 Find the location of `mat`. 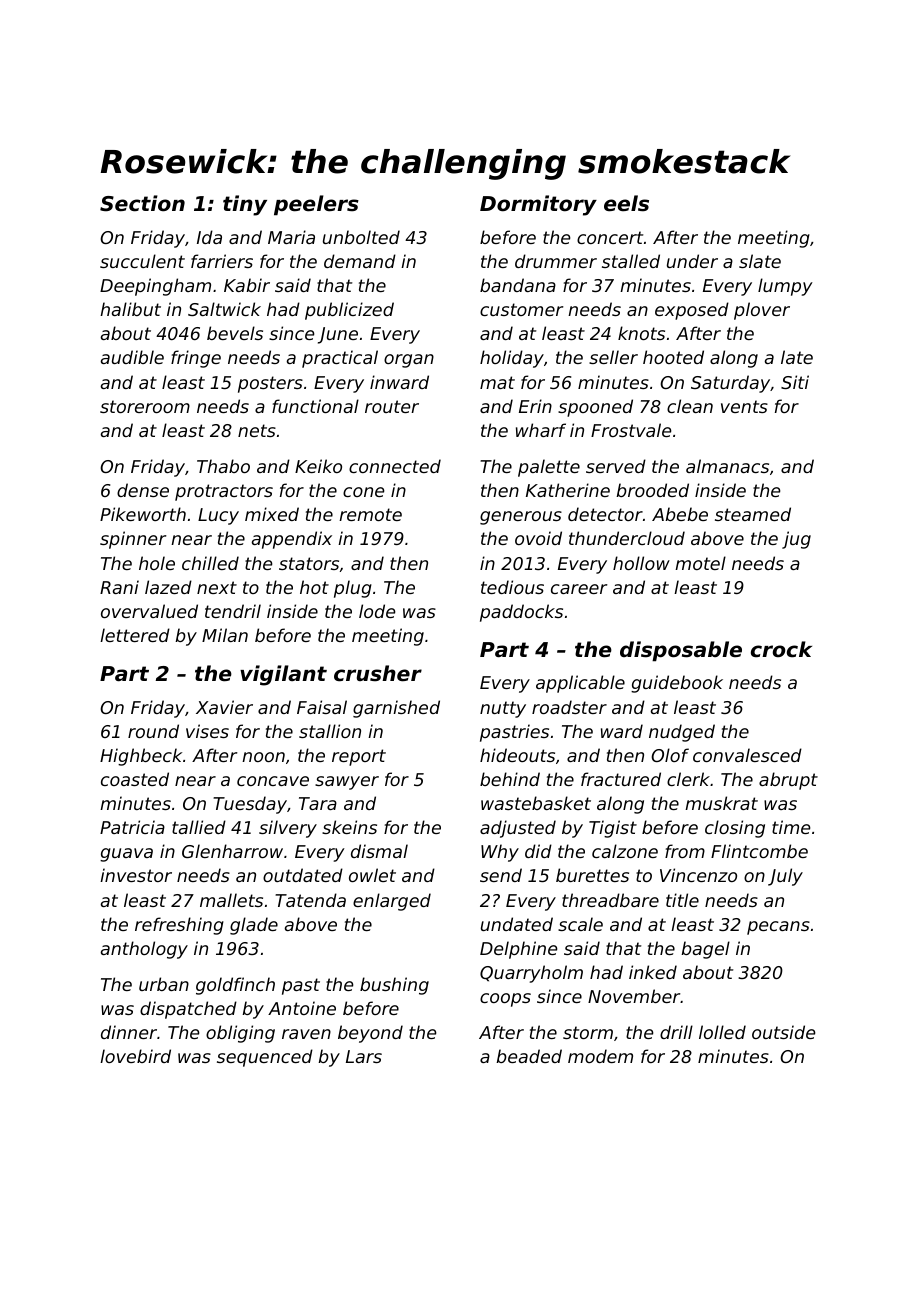

mat is located at coordinates (497, 382).
